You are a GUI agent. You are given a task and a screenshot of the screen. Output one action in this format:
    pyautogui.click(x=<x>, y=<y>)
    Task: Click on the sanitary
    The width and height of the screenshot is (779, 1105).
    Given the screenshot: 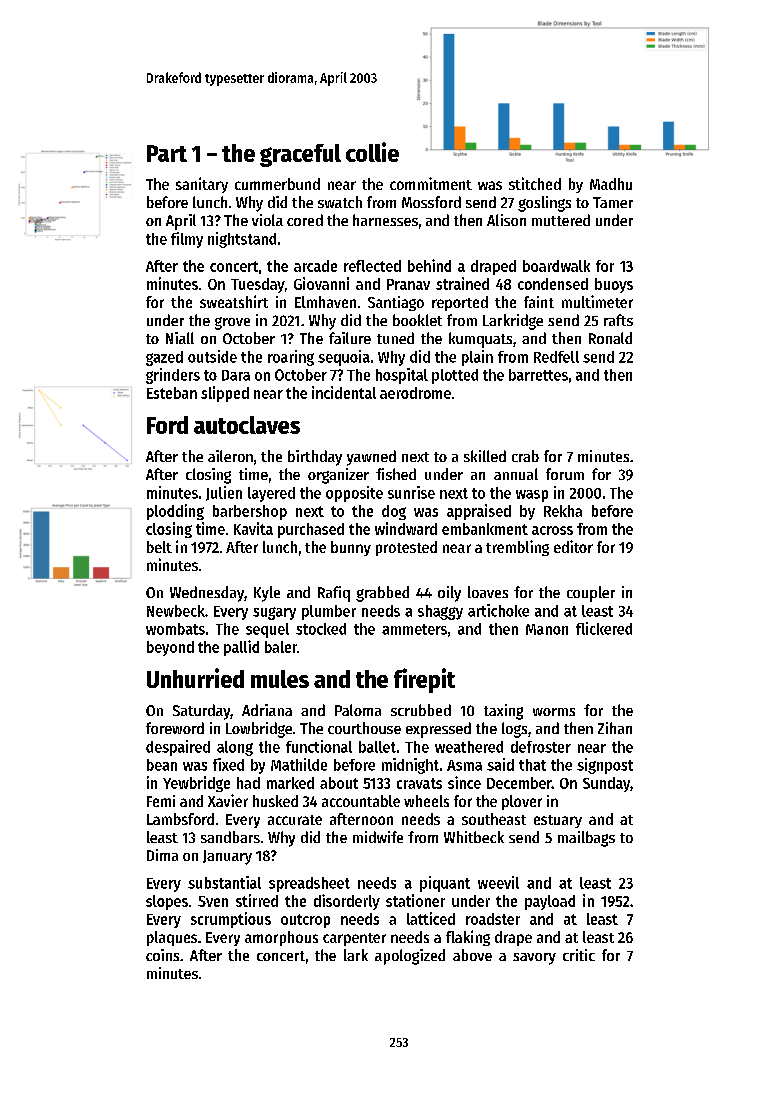 What is the action you would take?
    pyautogui.click(x=202, y=185)
